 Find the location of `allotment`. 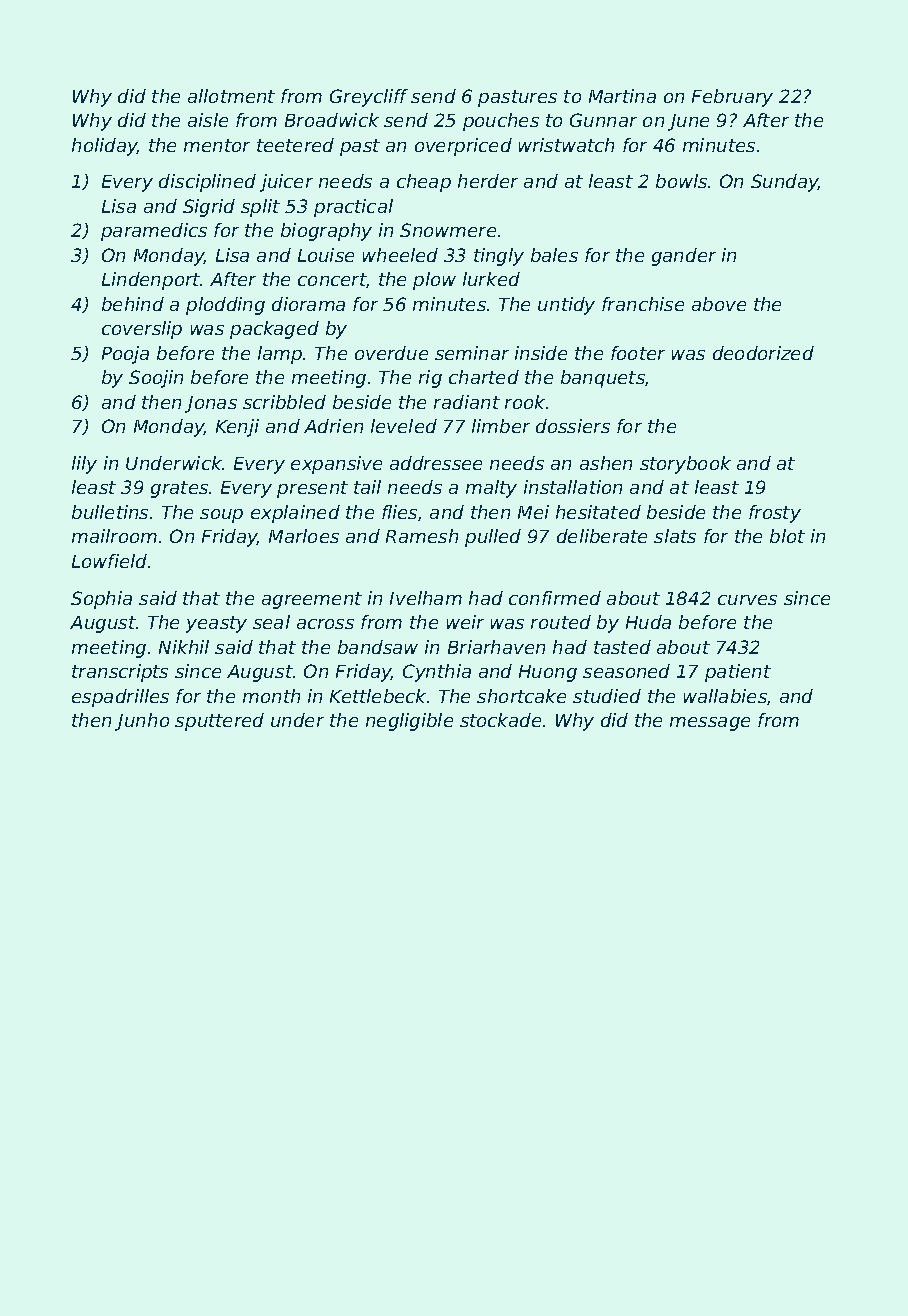

allotment is located at coordinates (231, 96).
